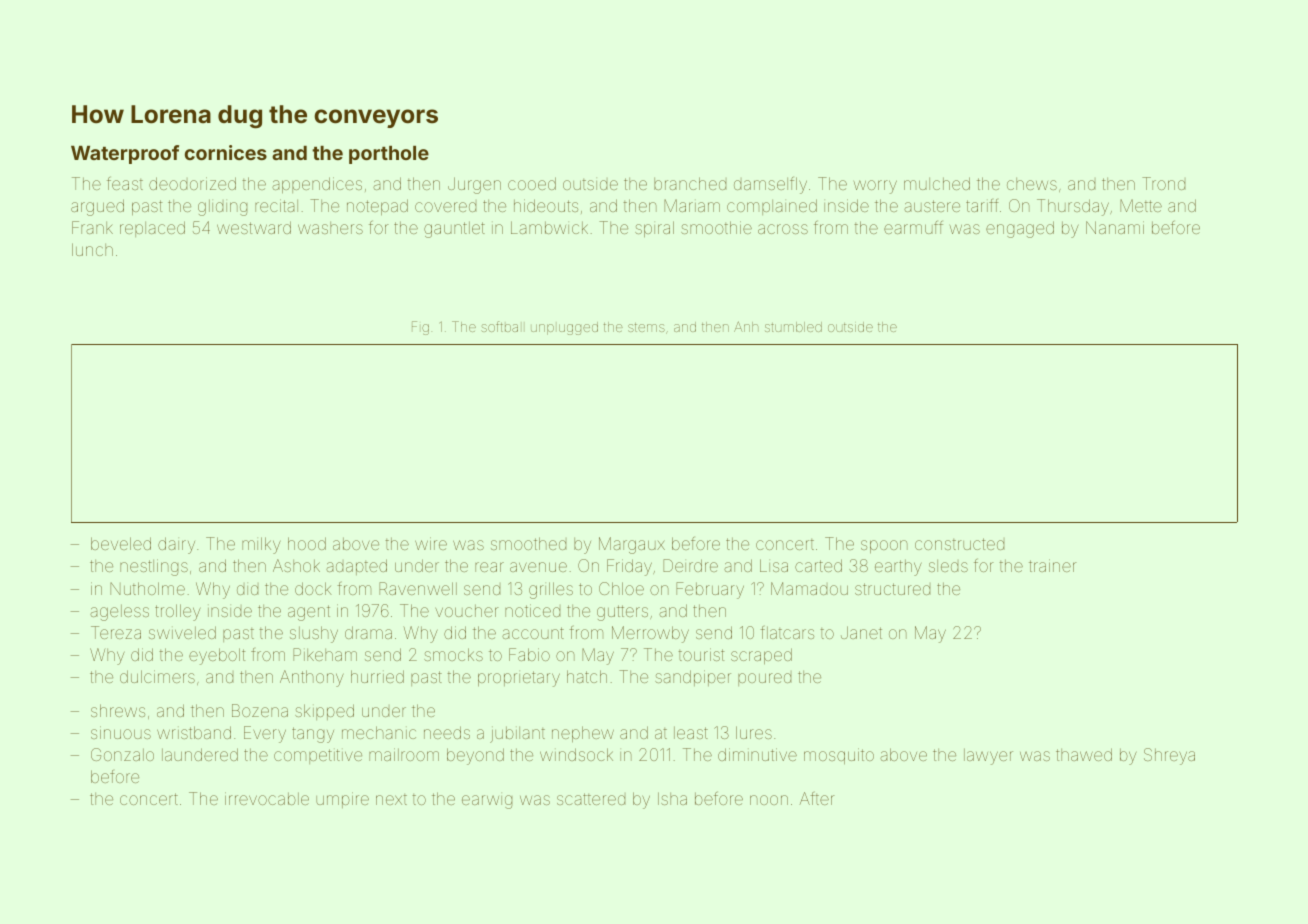  What do you see at coordinates (690, 183) in the screenshot?
I see `branched` at bounding box center [690, 183].
